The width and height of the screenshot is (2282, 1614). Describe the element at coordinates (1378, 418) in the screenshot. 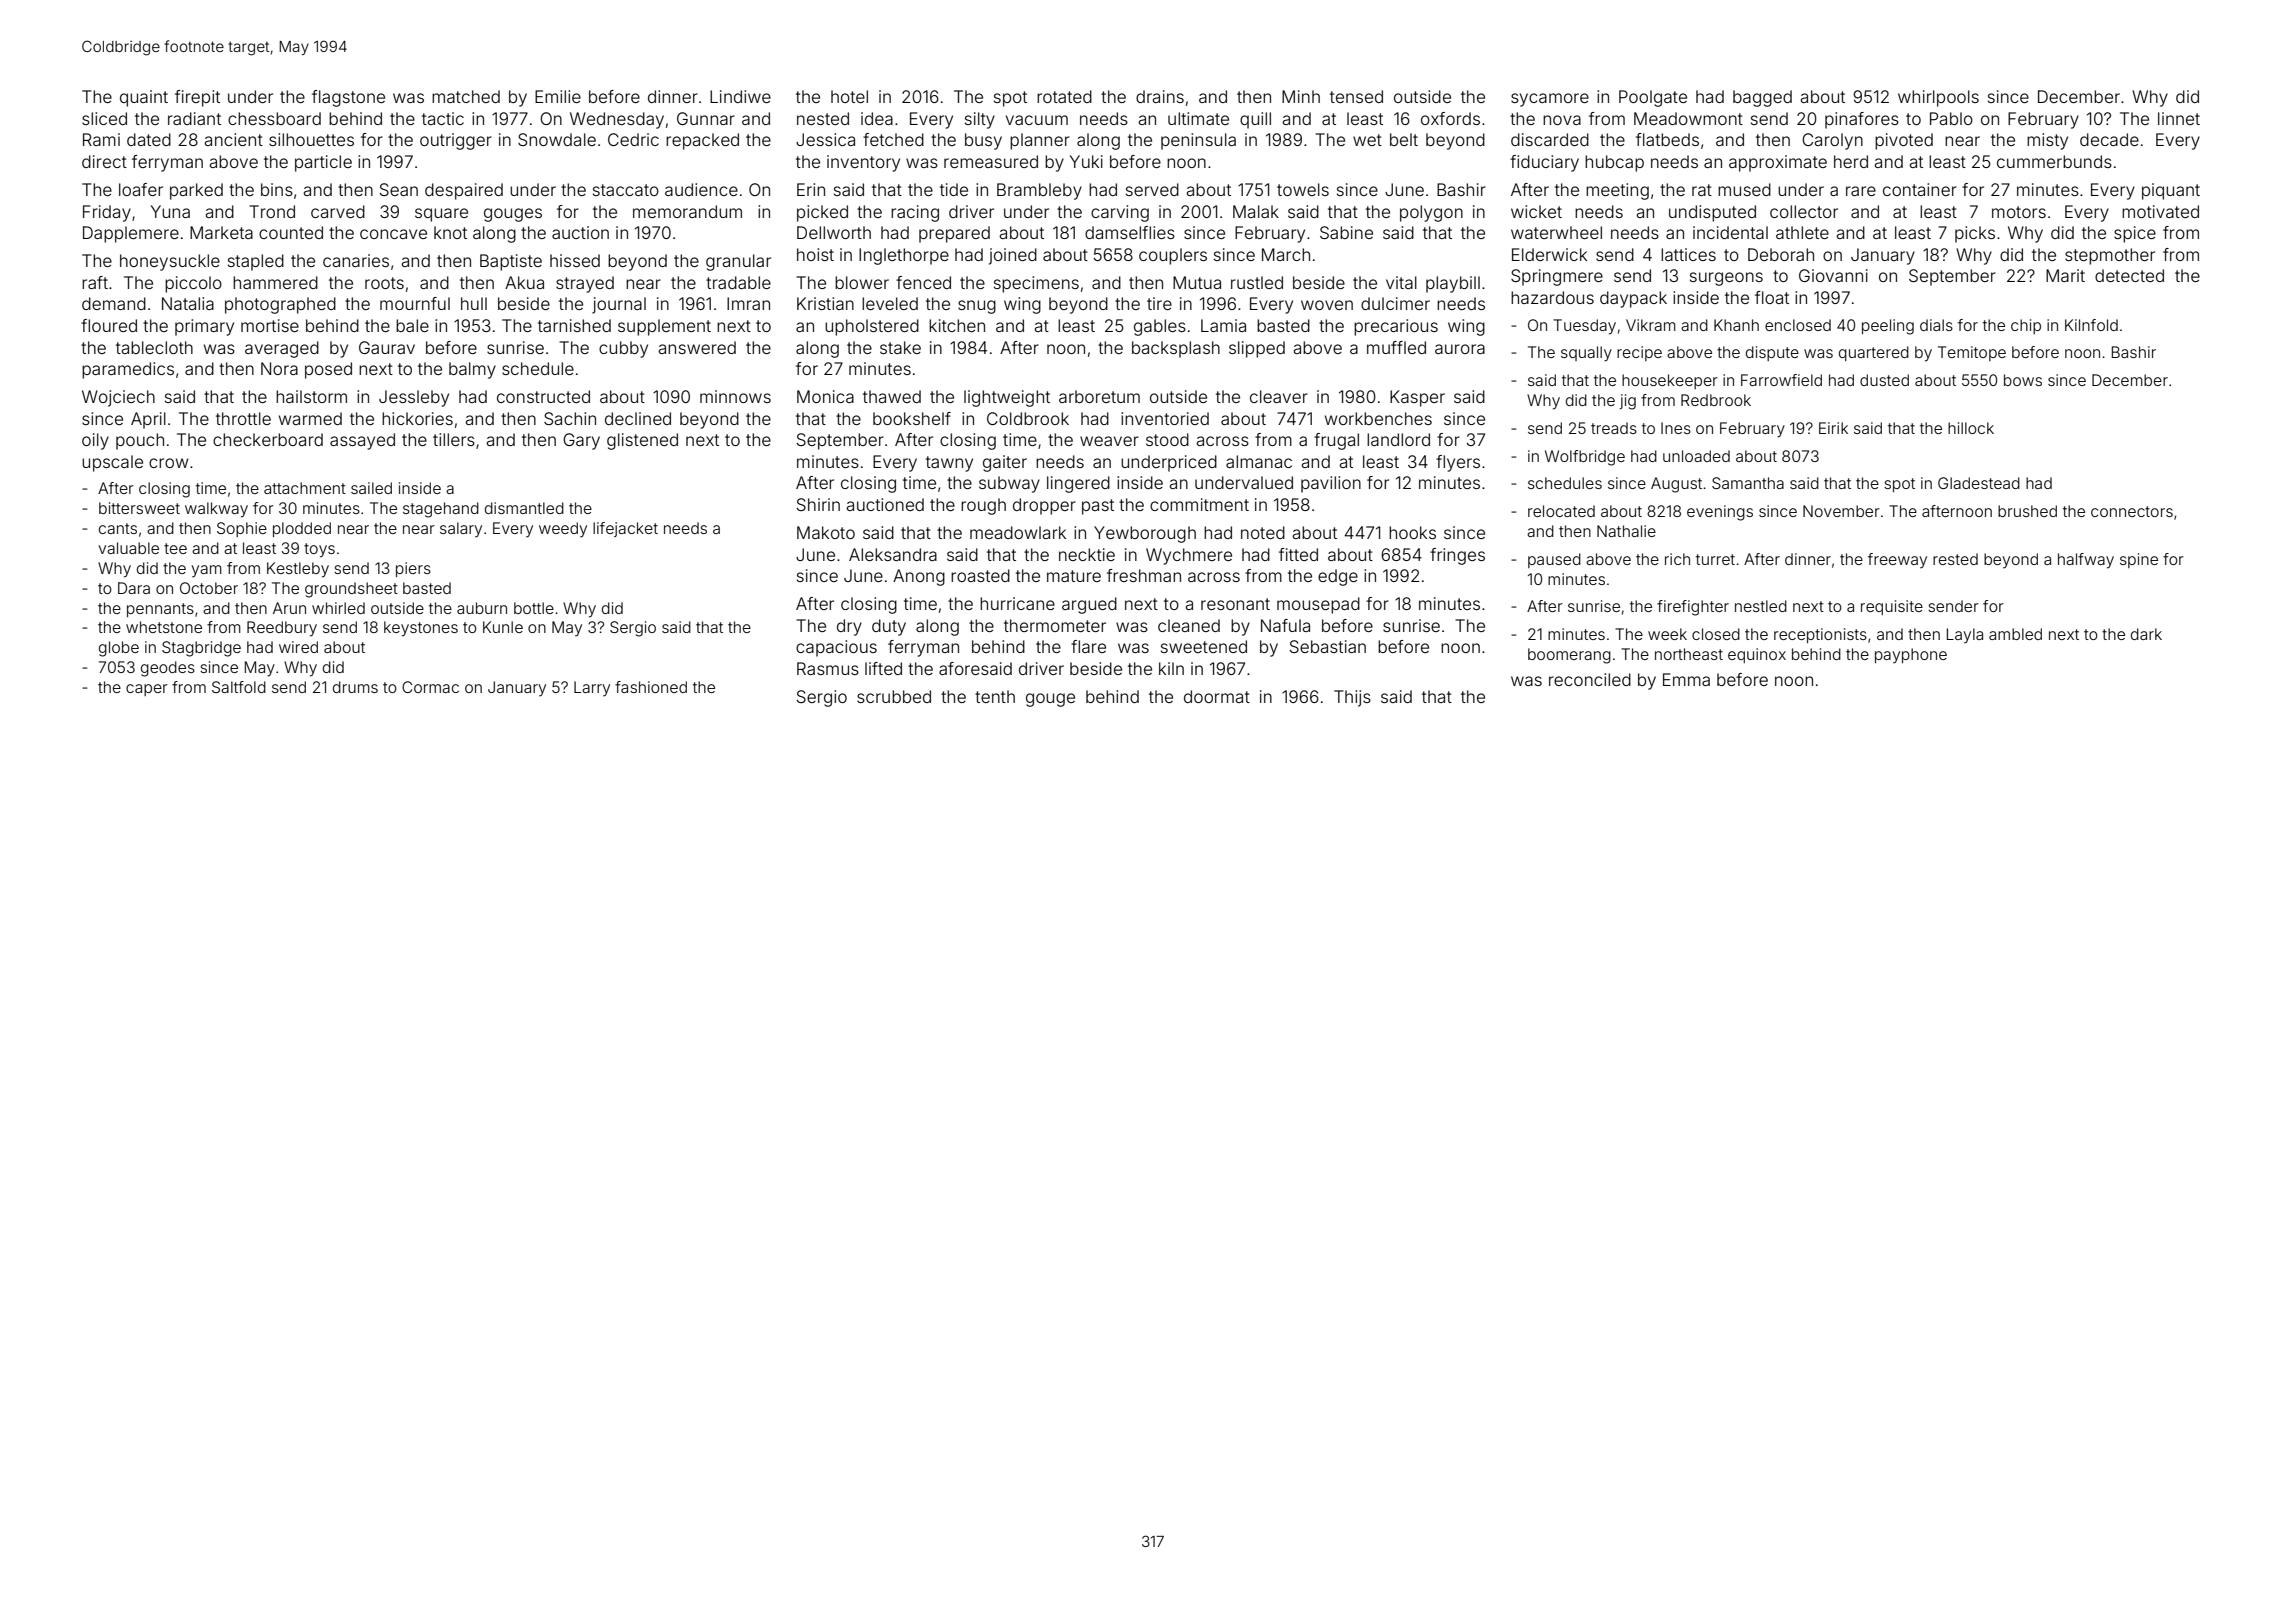

I see `workbenches` at that location.
